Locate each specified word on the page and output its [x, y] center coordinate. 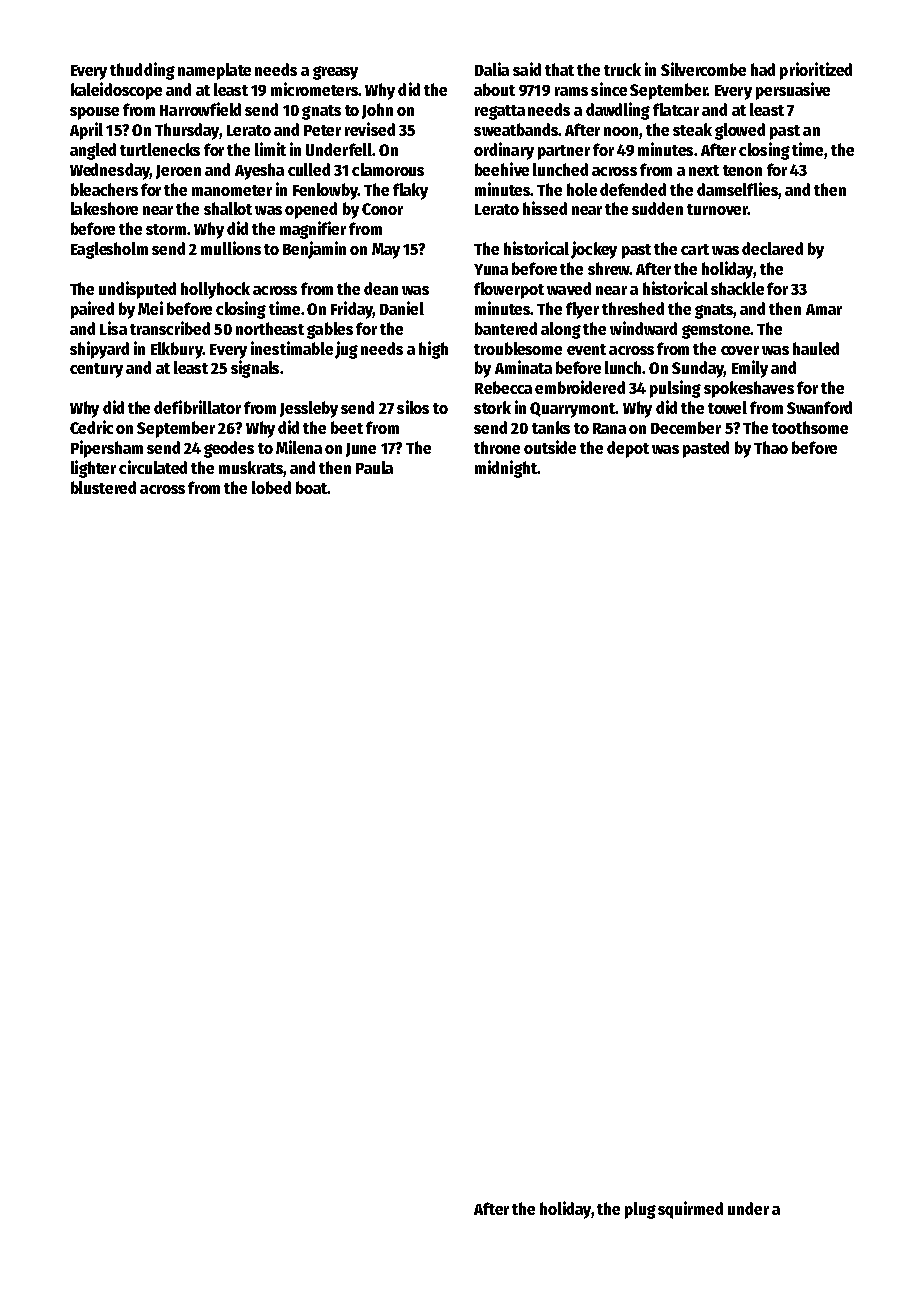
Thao [771, 447]
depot [628, 449]
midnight [506, 469]
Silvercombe [703, 69]
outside [550, 447]
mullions [231, 248]
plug [640, 1210]
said [527, 69]
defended [633, 189]
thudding [142, 71]
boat [312, 487]
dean [381, 288]
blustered [103, 487]
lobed [271, 487]
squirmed [690, 1210]
